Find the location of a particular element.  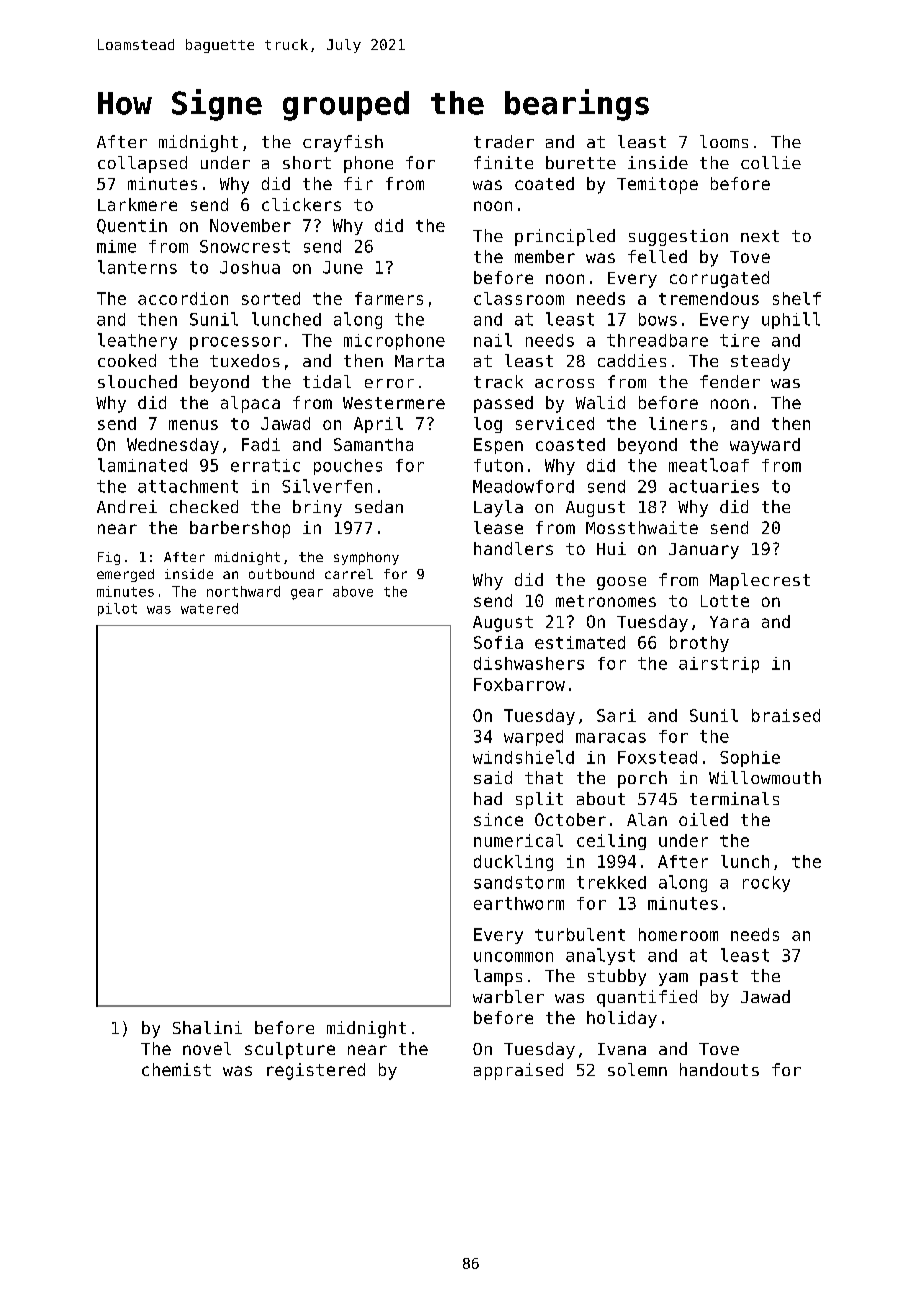

said is located at coordinates (493, 777).
